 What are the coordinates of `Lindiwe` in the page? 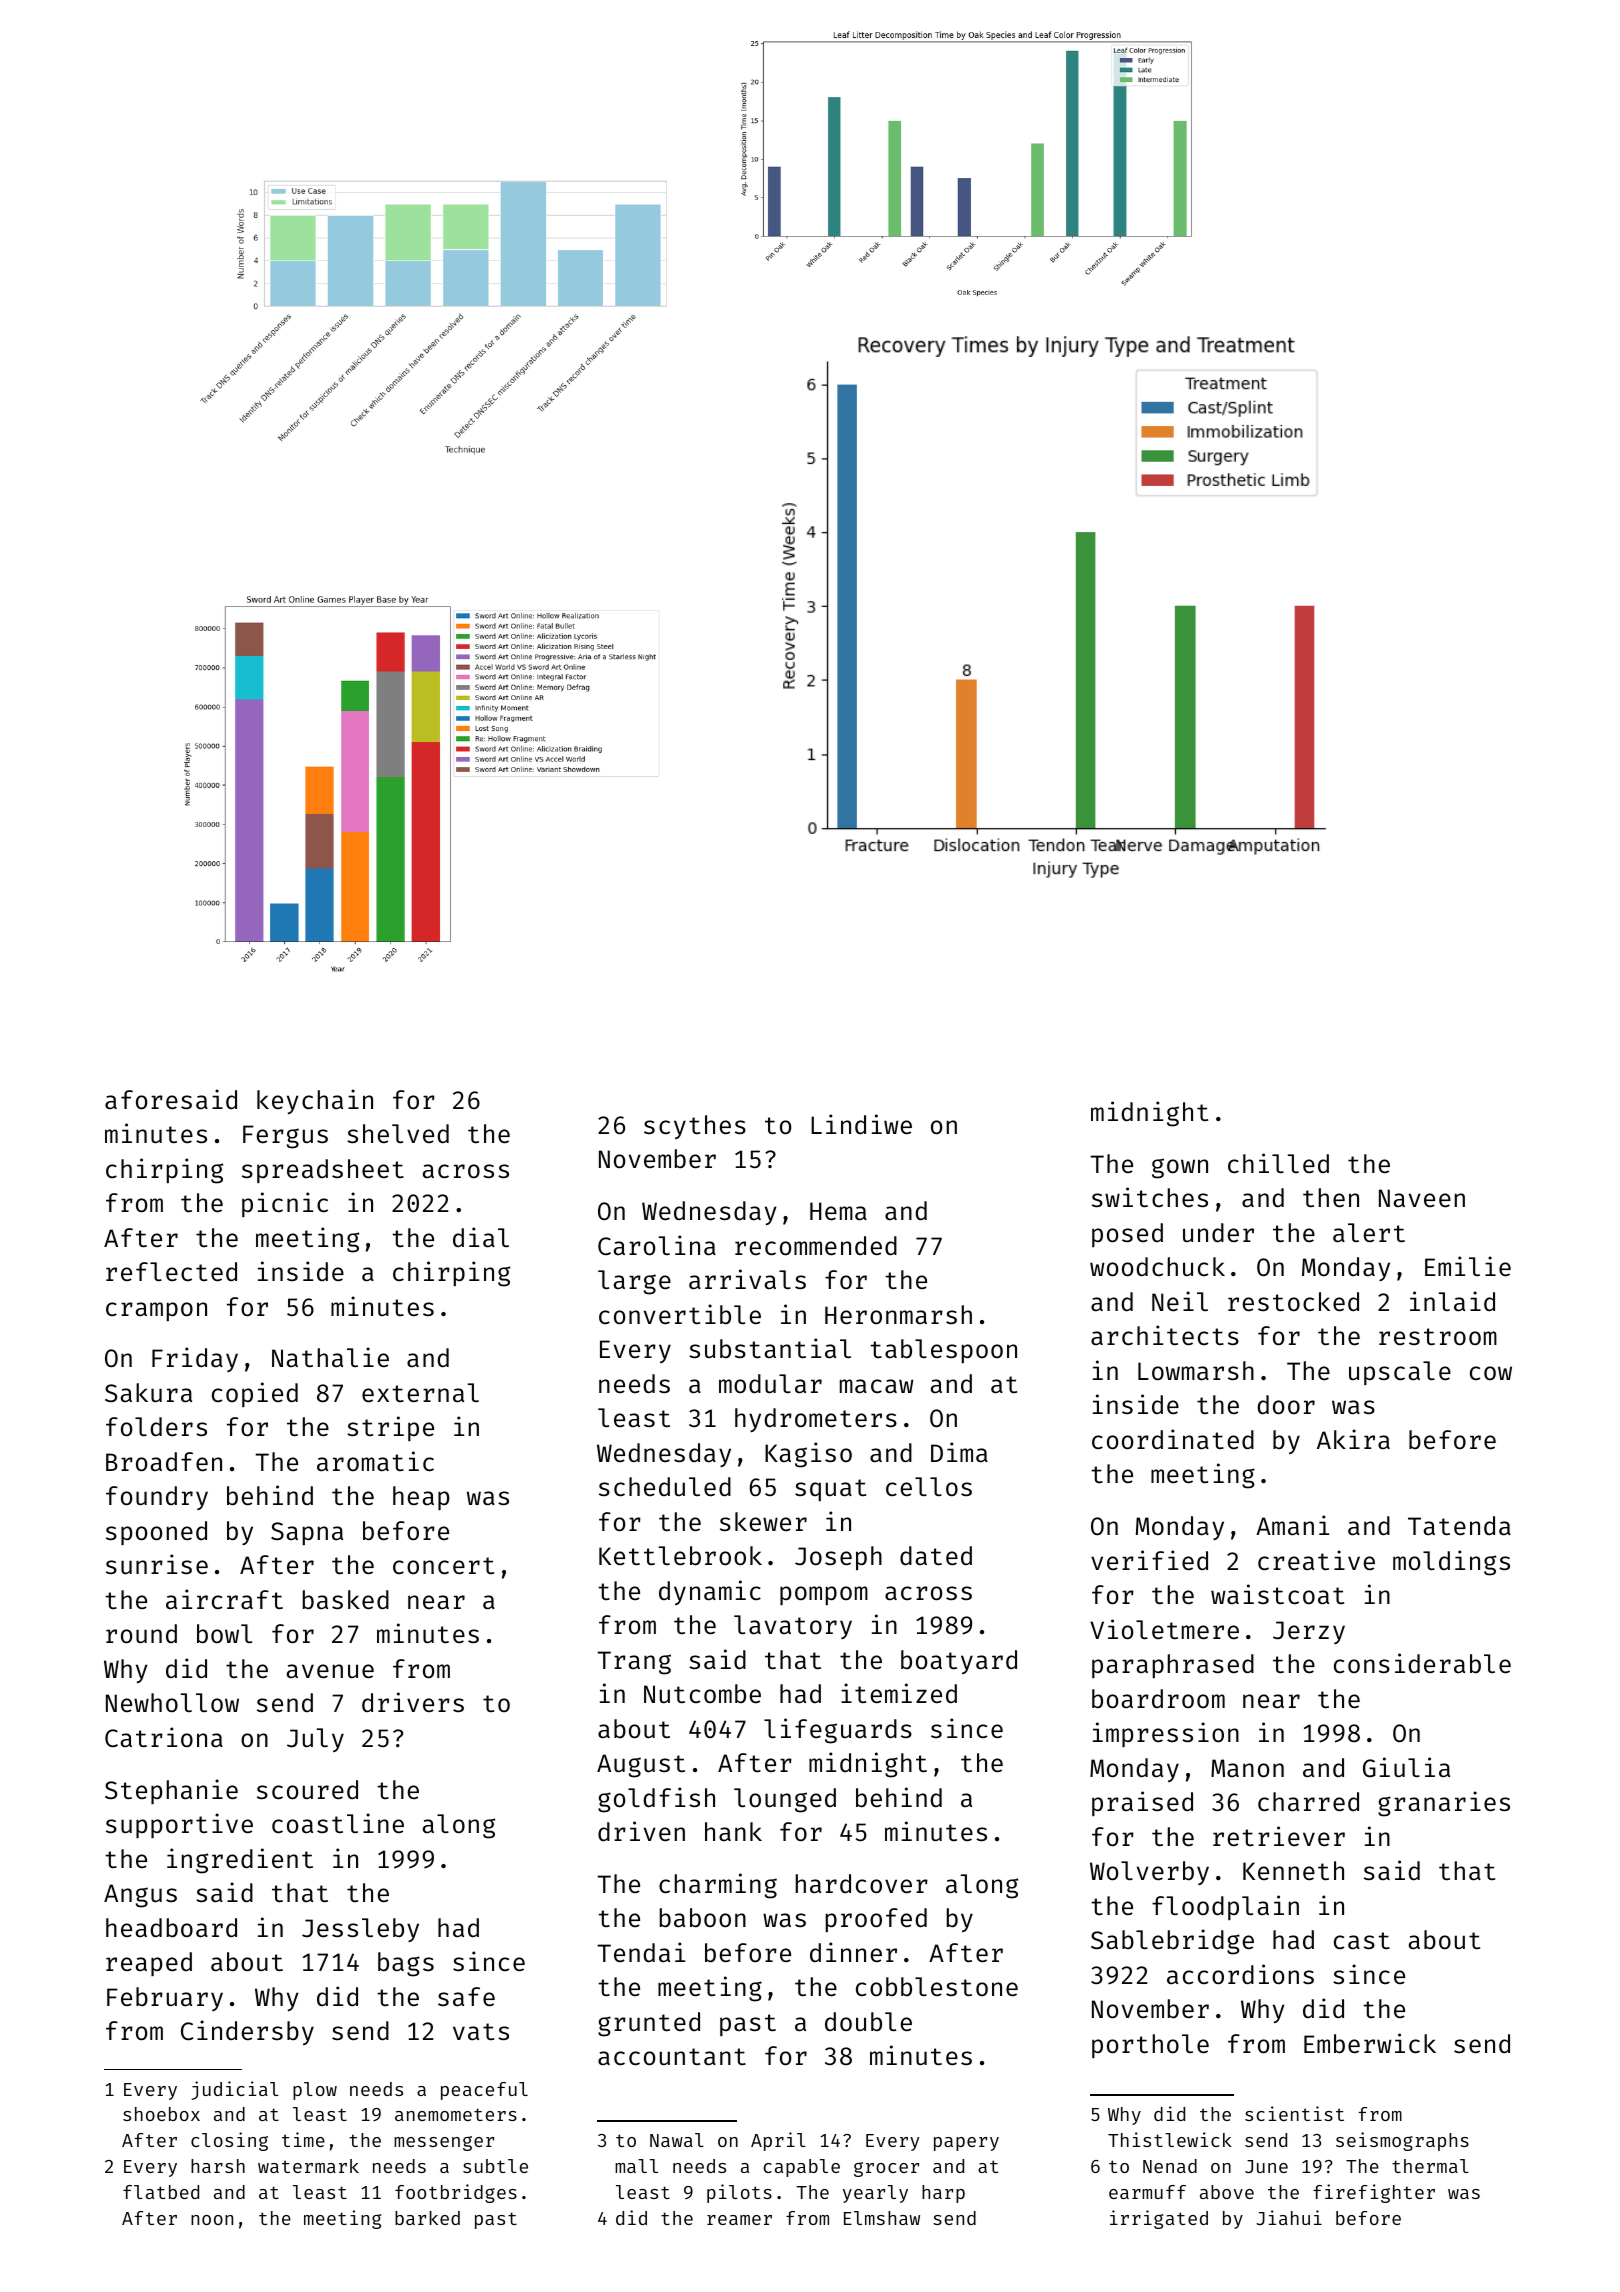 It's located at (861, 1124).
